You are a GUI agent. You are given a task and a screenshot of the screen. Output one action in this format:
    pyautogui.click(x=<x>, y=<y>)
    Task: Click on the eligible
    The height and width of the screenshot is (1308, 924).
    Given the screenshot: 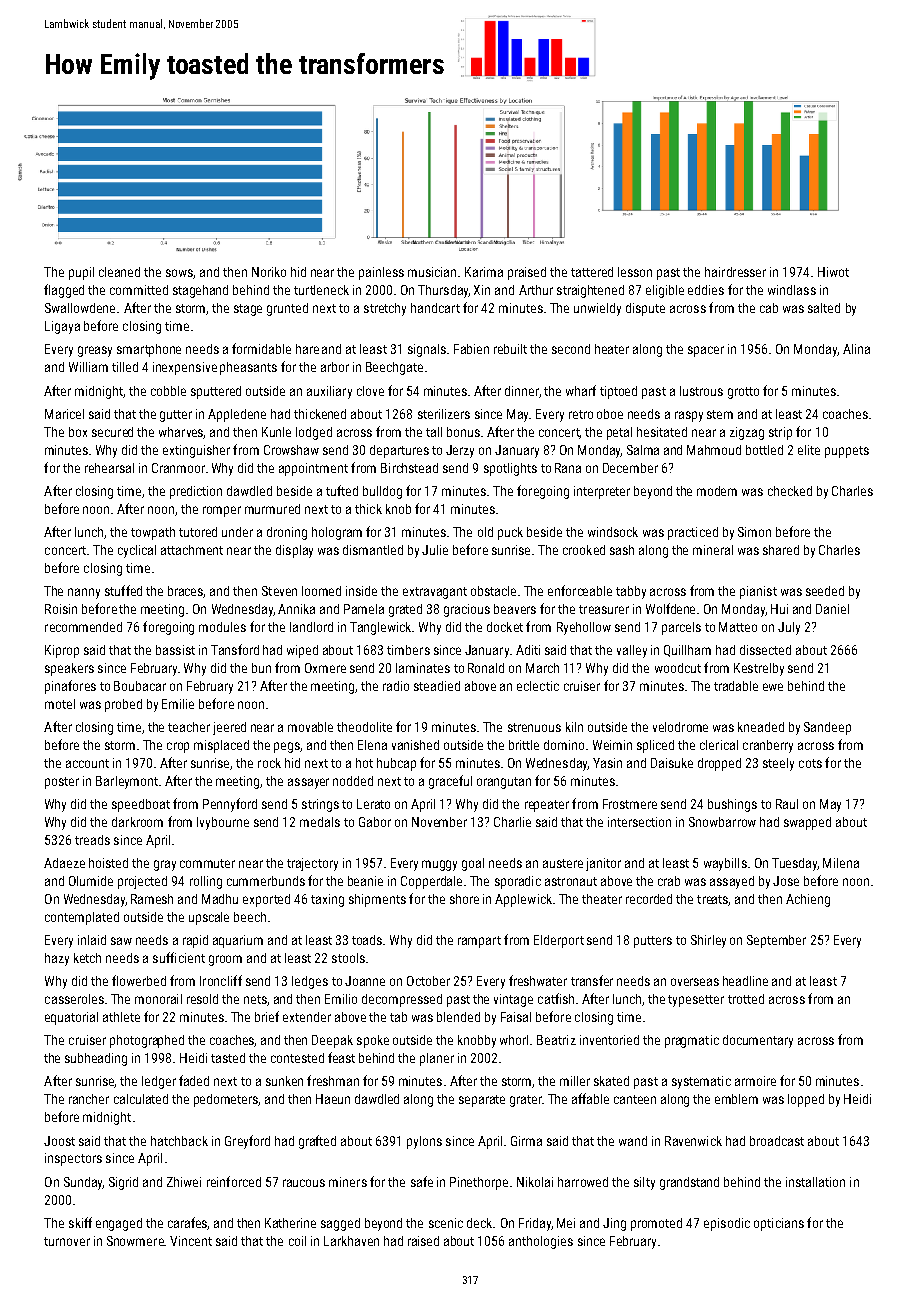 What is the action you would take?
    pyautogui.click(x=665, y=291)
